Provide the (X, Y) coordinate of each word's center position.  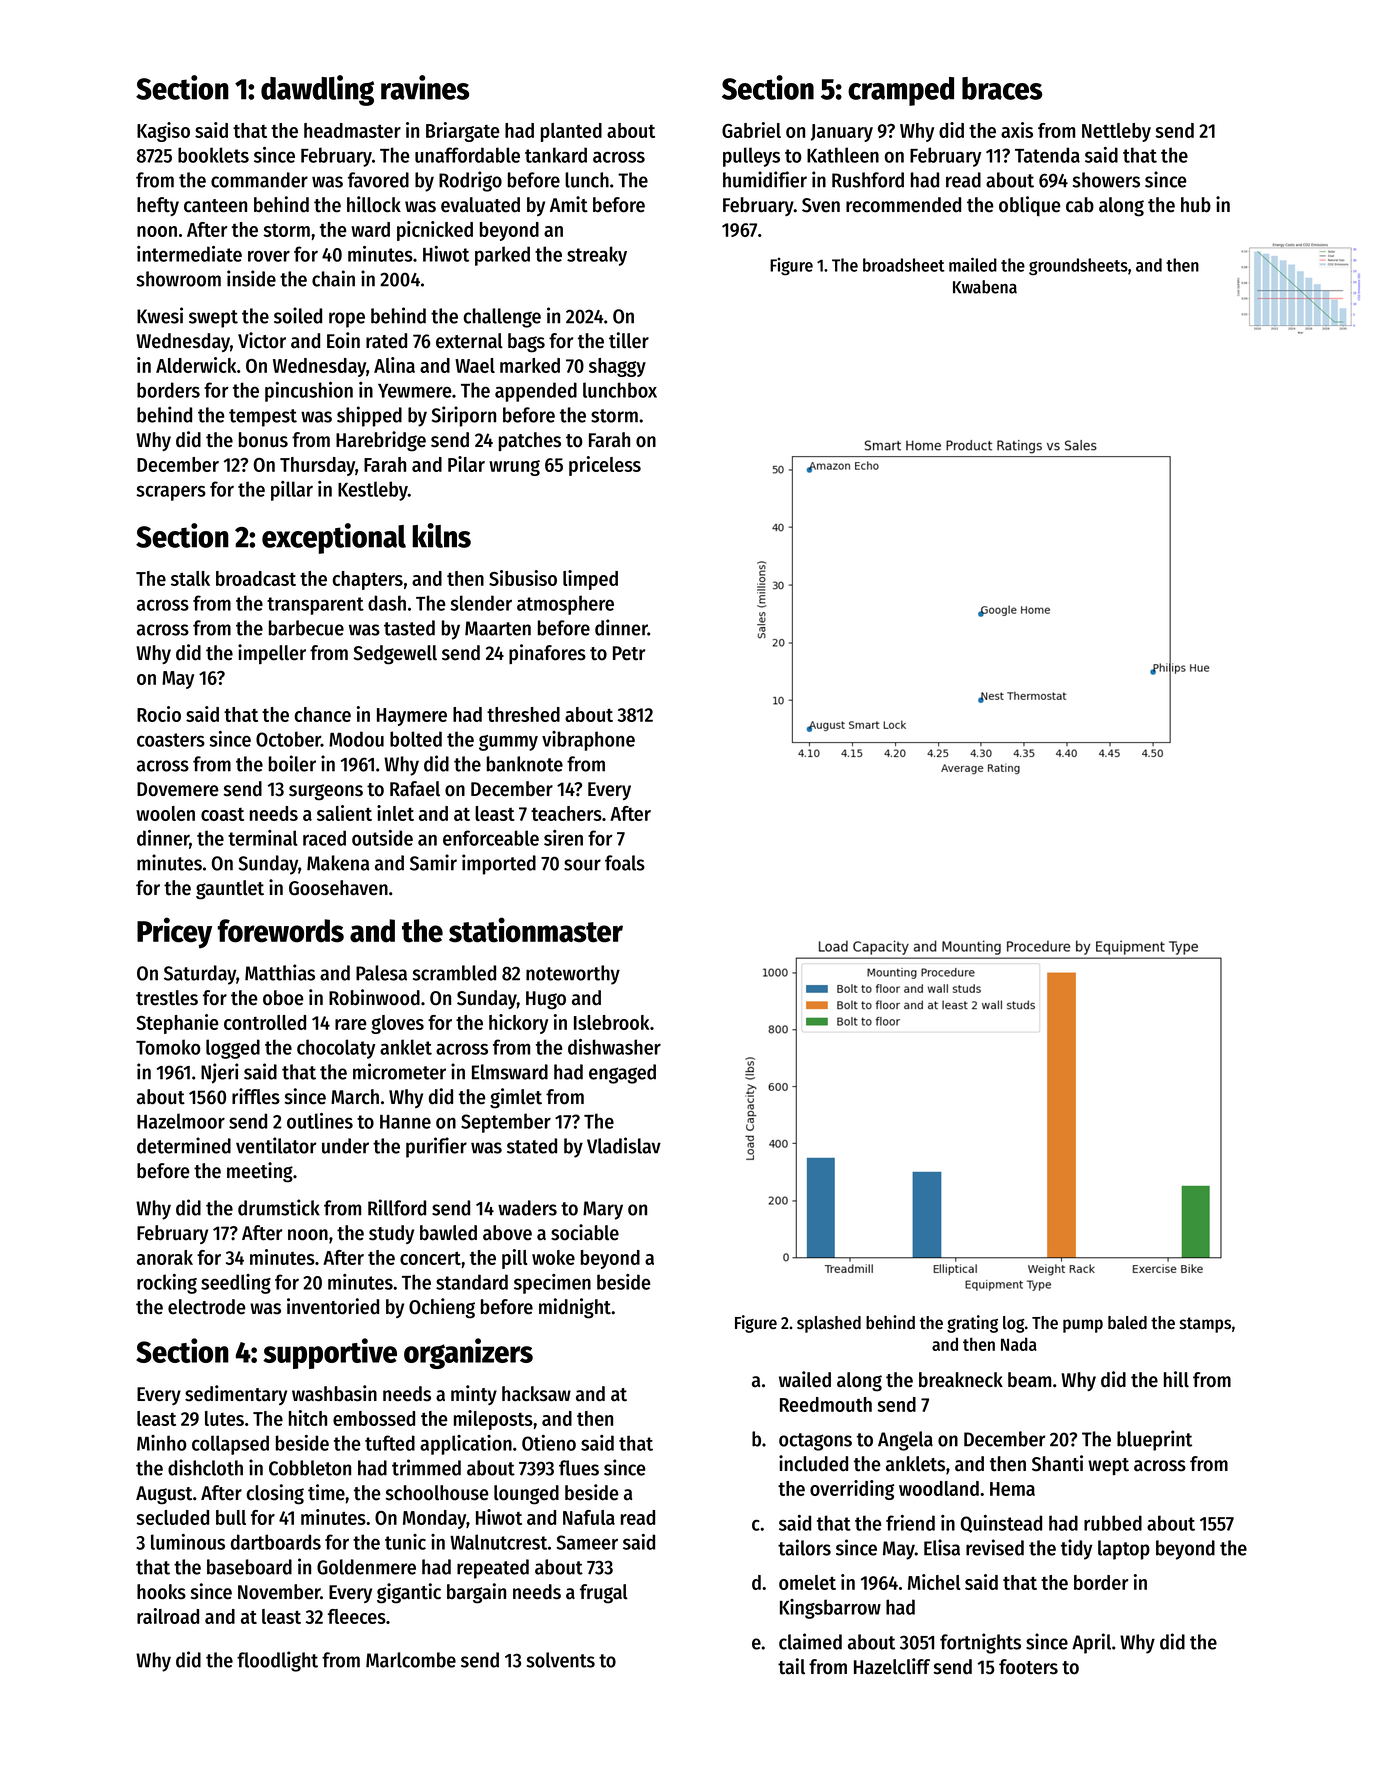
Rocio (159, 714)
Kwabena (985, 287)
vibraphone (588, 741)
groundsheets (1078, 267)
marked (530, 365)
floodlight (277, 1661)
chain (333, 278)
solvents (561, 1660)
